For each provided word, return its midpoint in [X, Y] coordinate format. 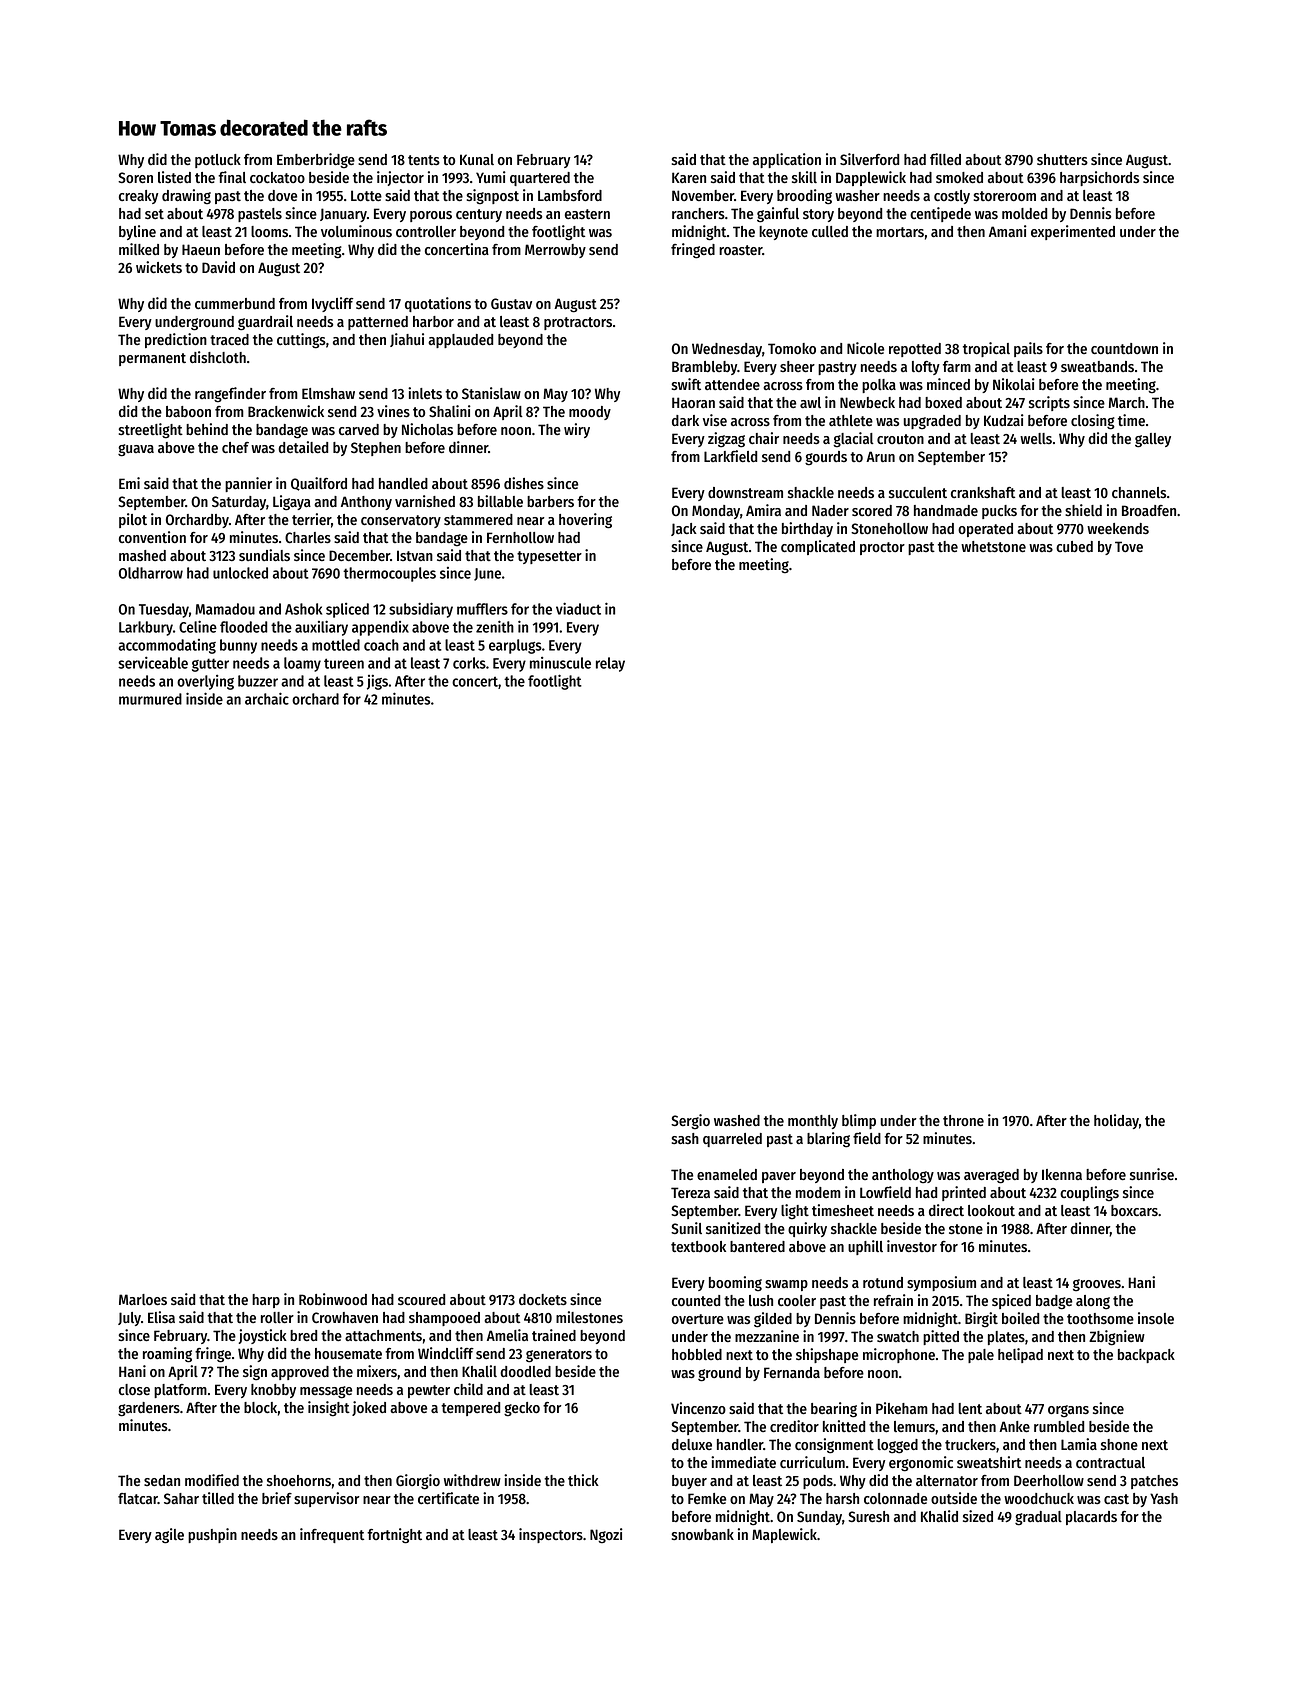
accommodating [167, 646]
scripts [1049, 403]
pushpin [212, 1535]
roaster [740, 250]
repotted [915, 350]
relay [610, 664]
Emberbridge [316, 161]
